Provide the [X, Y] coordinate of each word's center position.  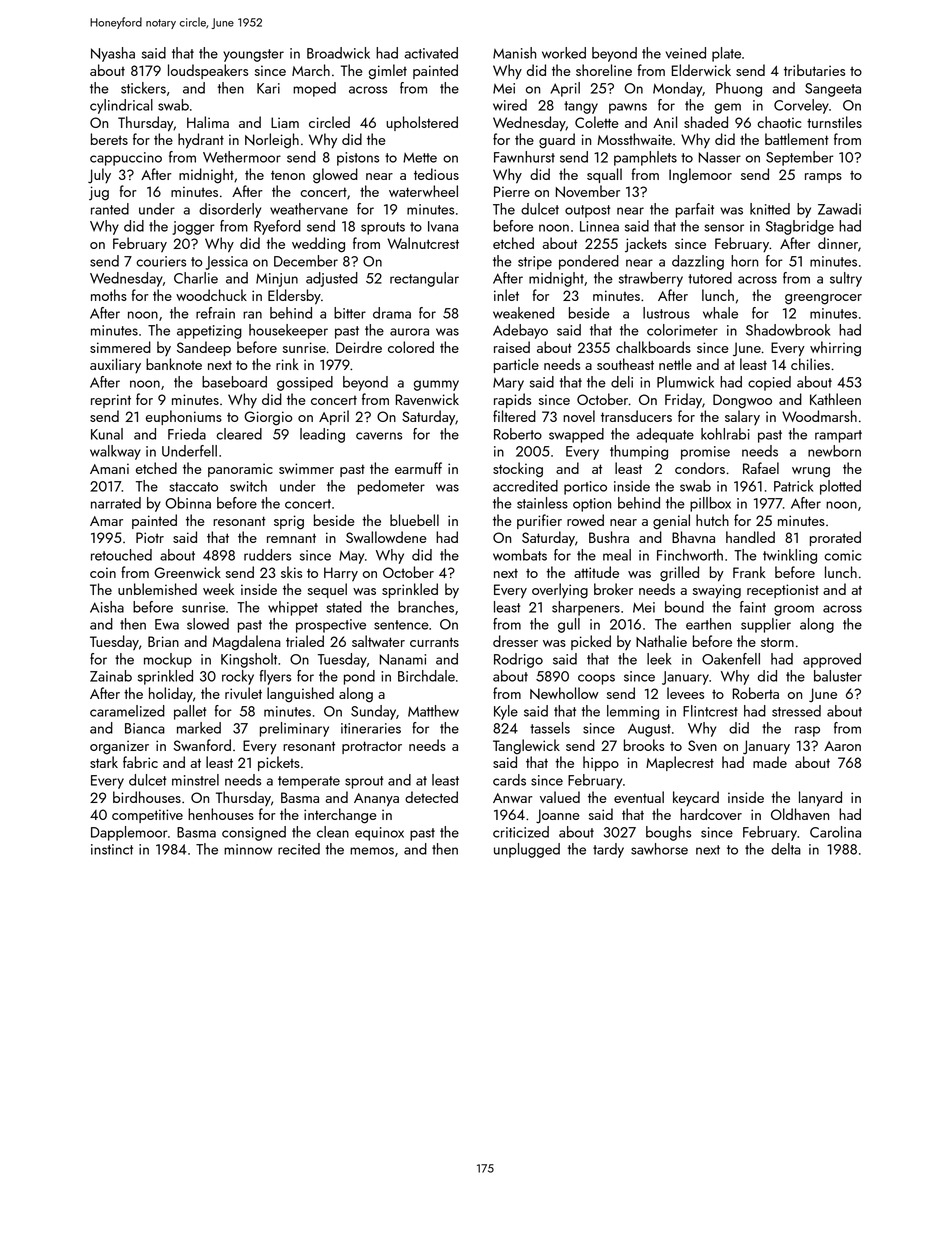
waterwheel [423, 191]
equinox [379, 834]
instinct [112, 849]
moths [109, 295]
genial [671, 522]
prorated [835, 538]
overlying [560, 591]
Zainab [111, 676]
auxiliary [115, 365]
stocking [518, 470]
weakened [523, 313]
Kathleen [835, 399]
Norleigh [272, 141]
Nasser [720, 157]
